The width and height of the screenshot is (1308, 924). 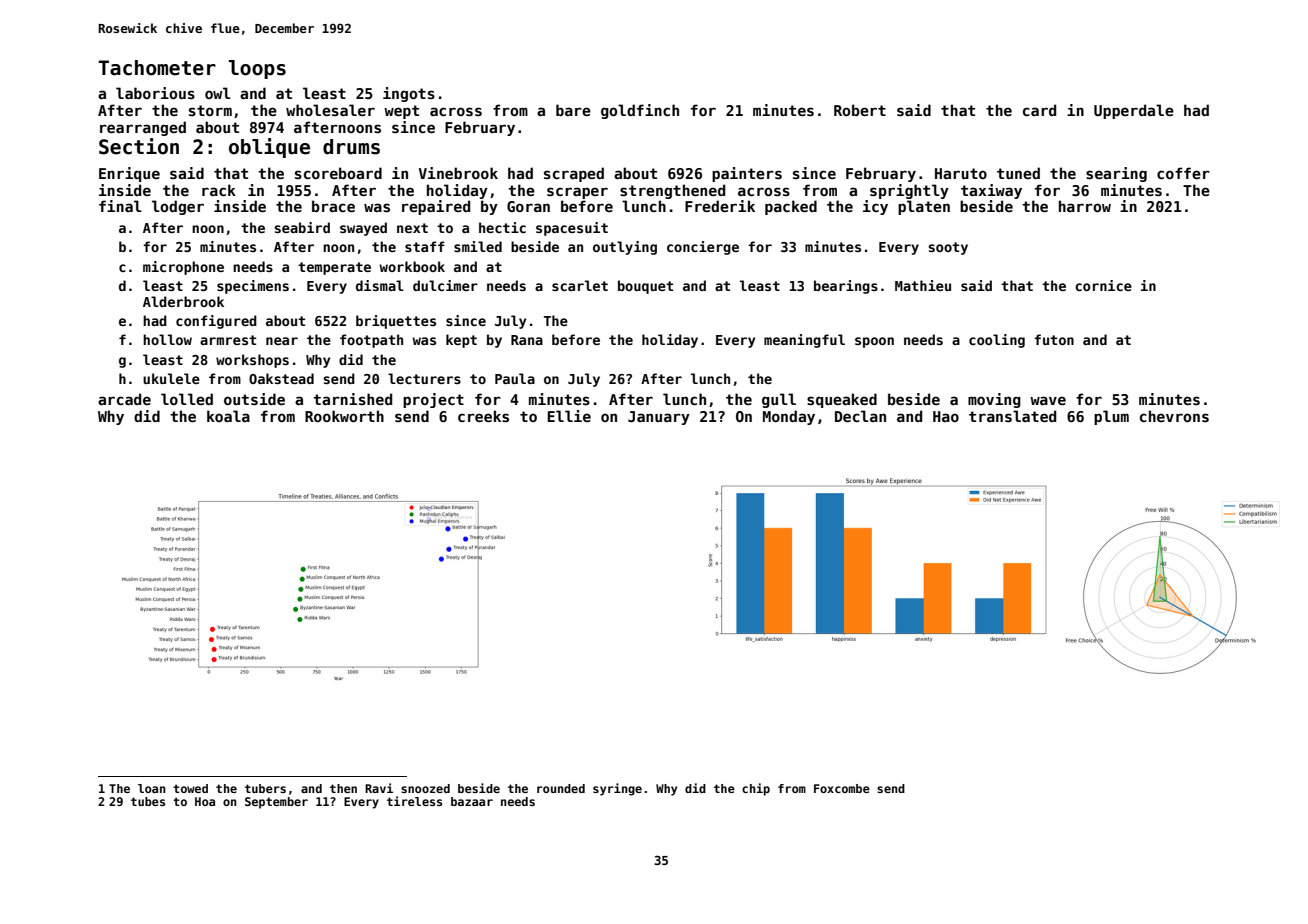 I want to click on translated, so click(x=1012, y=416).
